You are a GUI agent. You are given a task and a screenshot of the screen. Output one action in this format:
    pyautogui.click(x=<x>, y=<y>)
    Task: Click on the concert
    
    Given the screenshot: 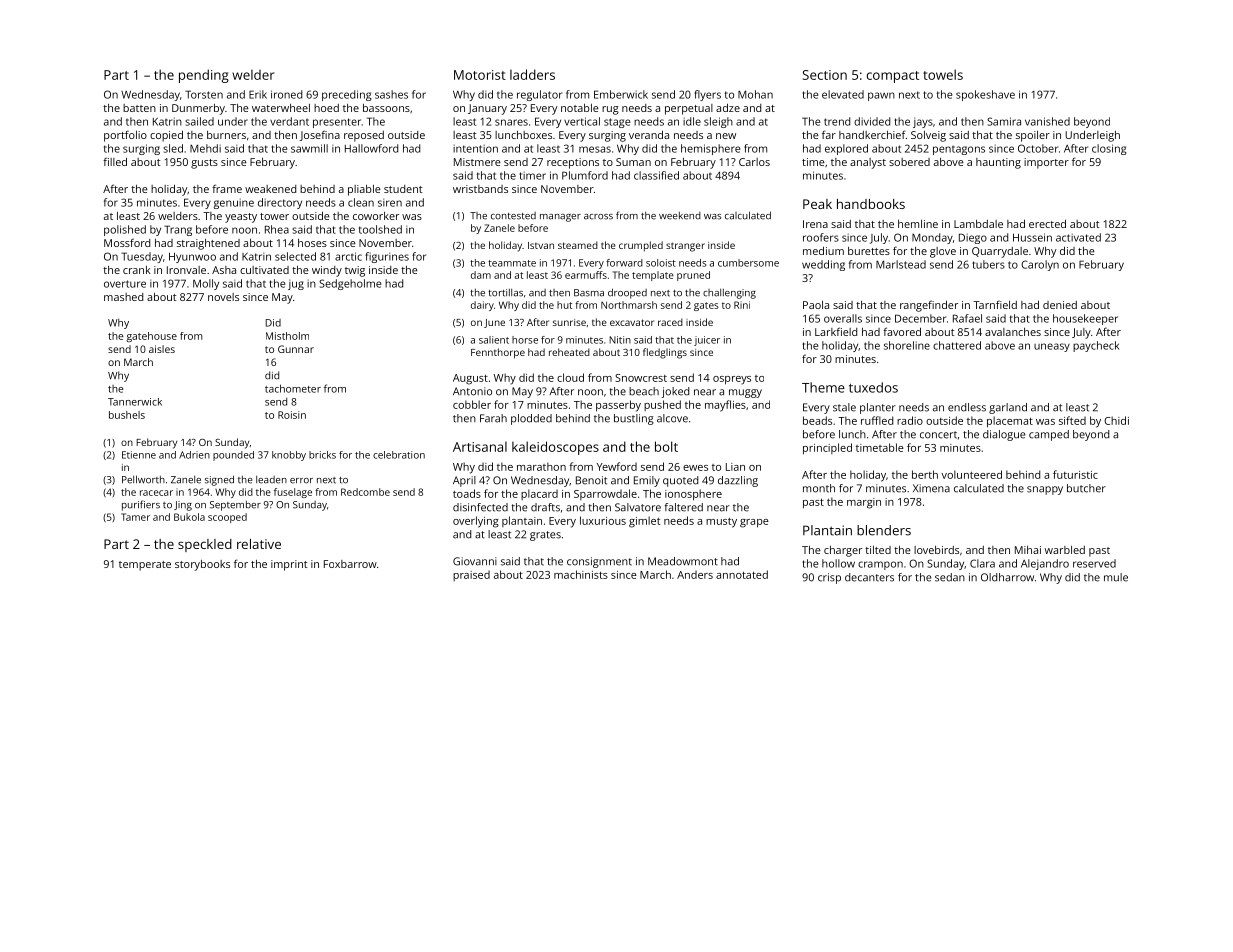 What is the action you would take?
    pyautogui.click(x=938, y=435)
